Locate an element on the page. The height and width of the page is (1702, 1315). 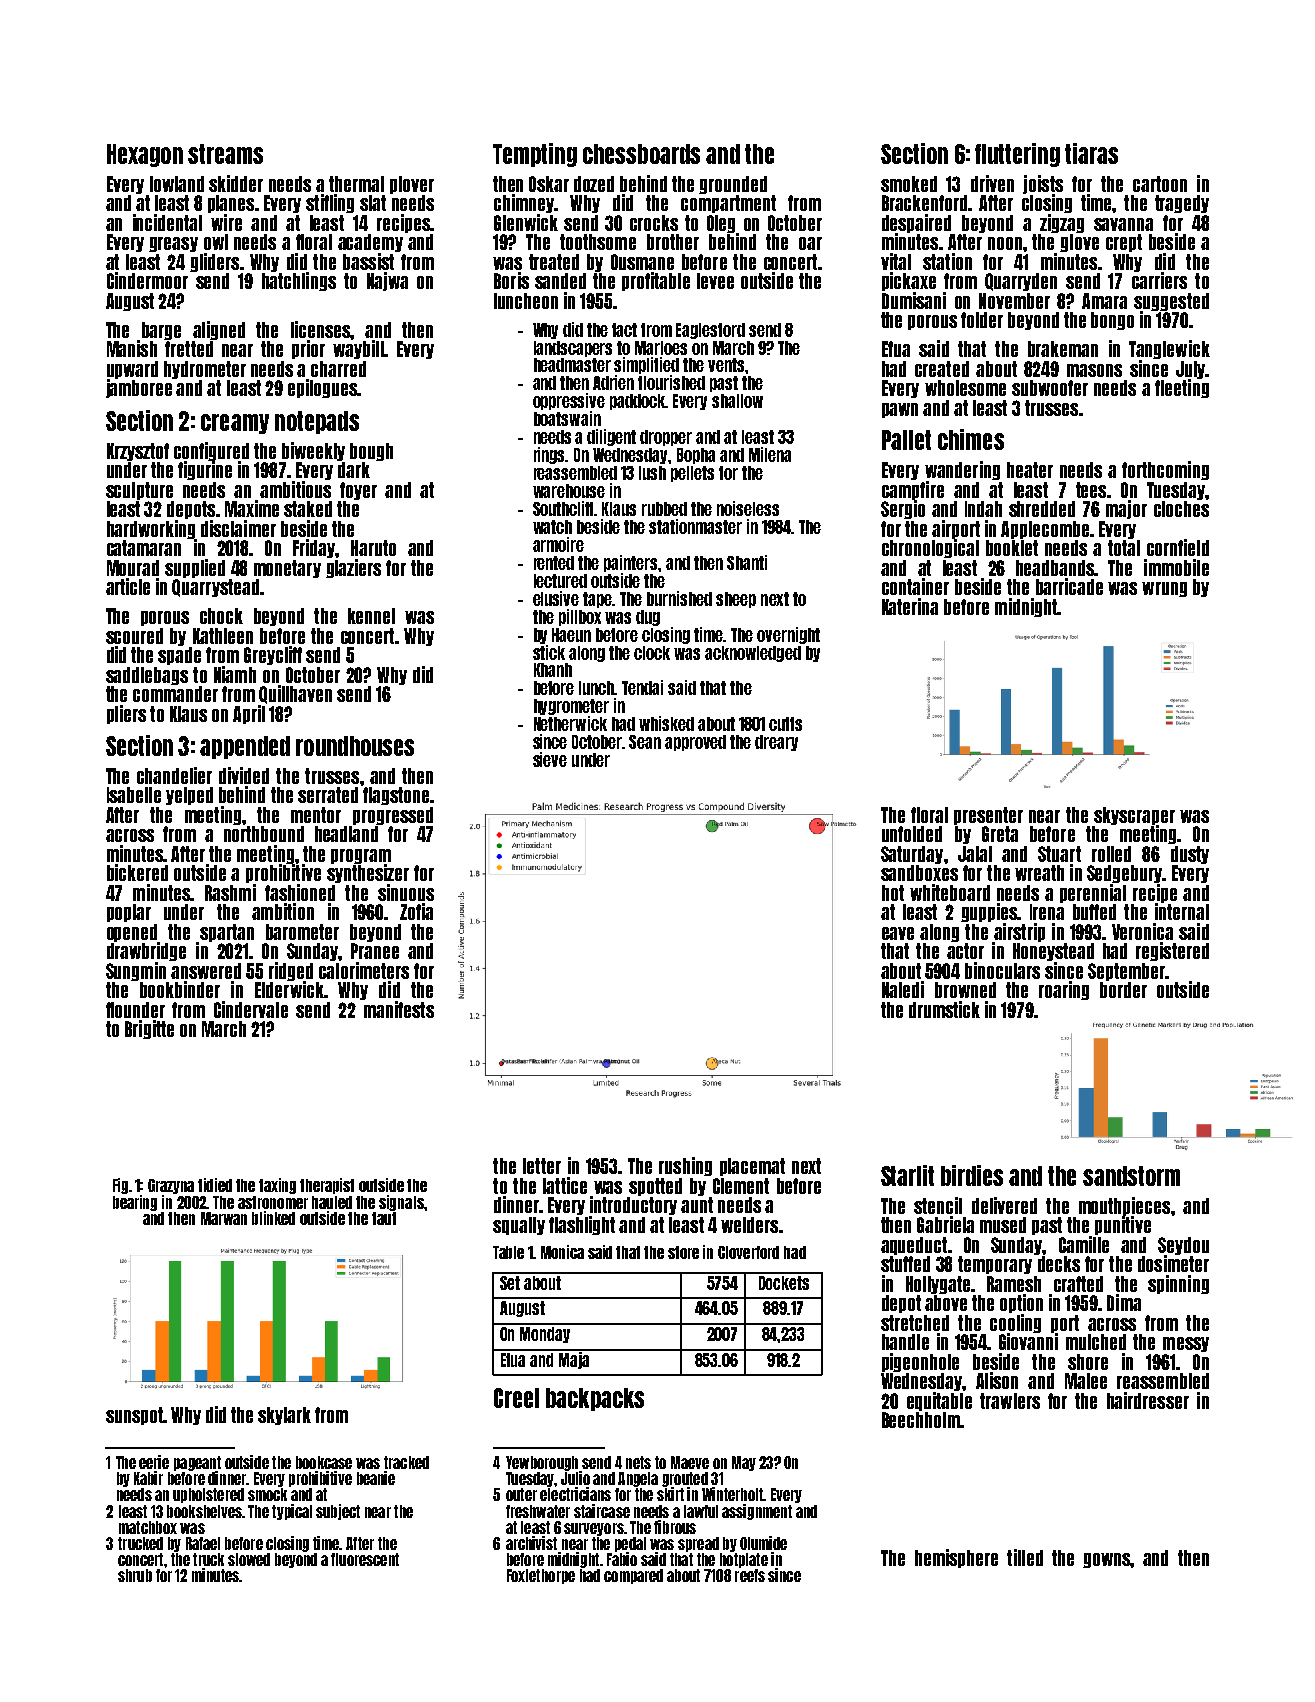
Quillhaven is located at coordinates (295, 694).
